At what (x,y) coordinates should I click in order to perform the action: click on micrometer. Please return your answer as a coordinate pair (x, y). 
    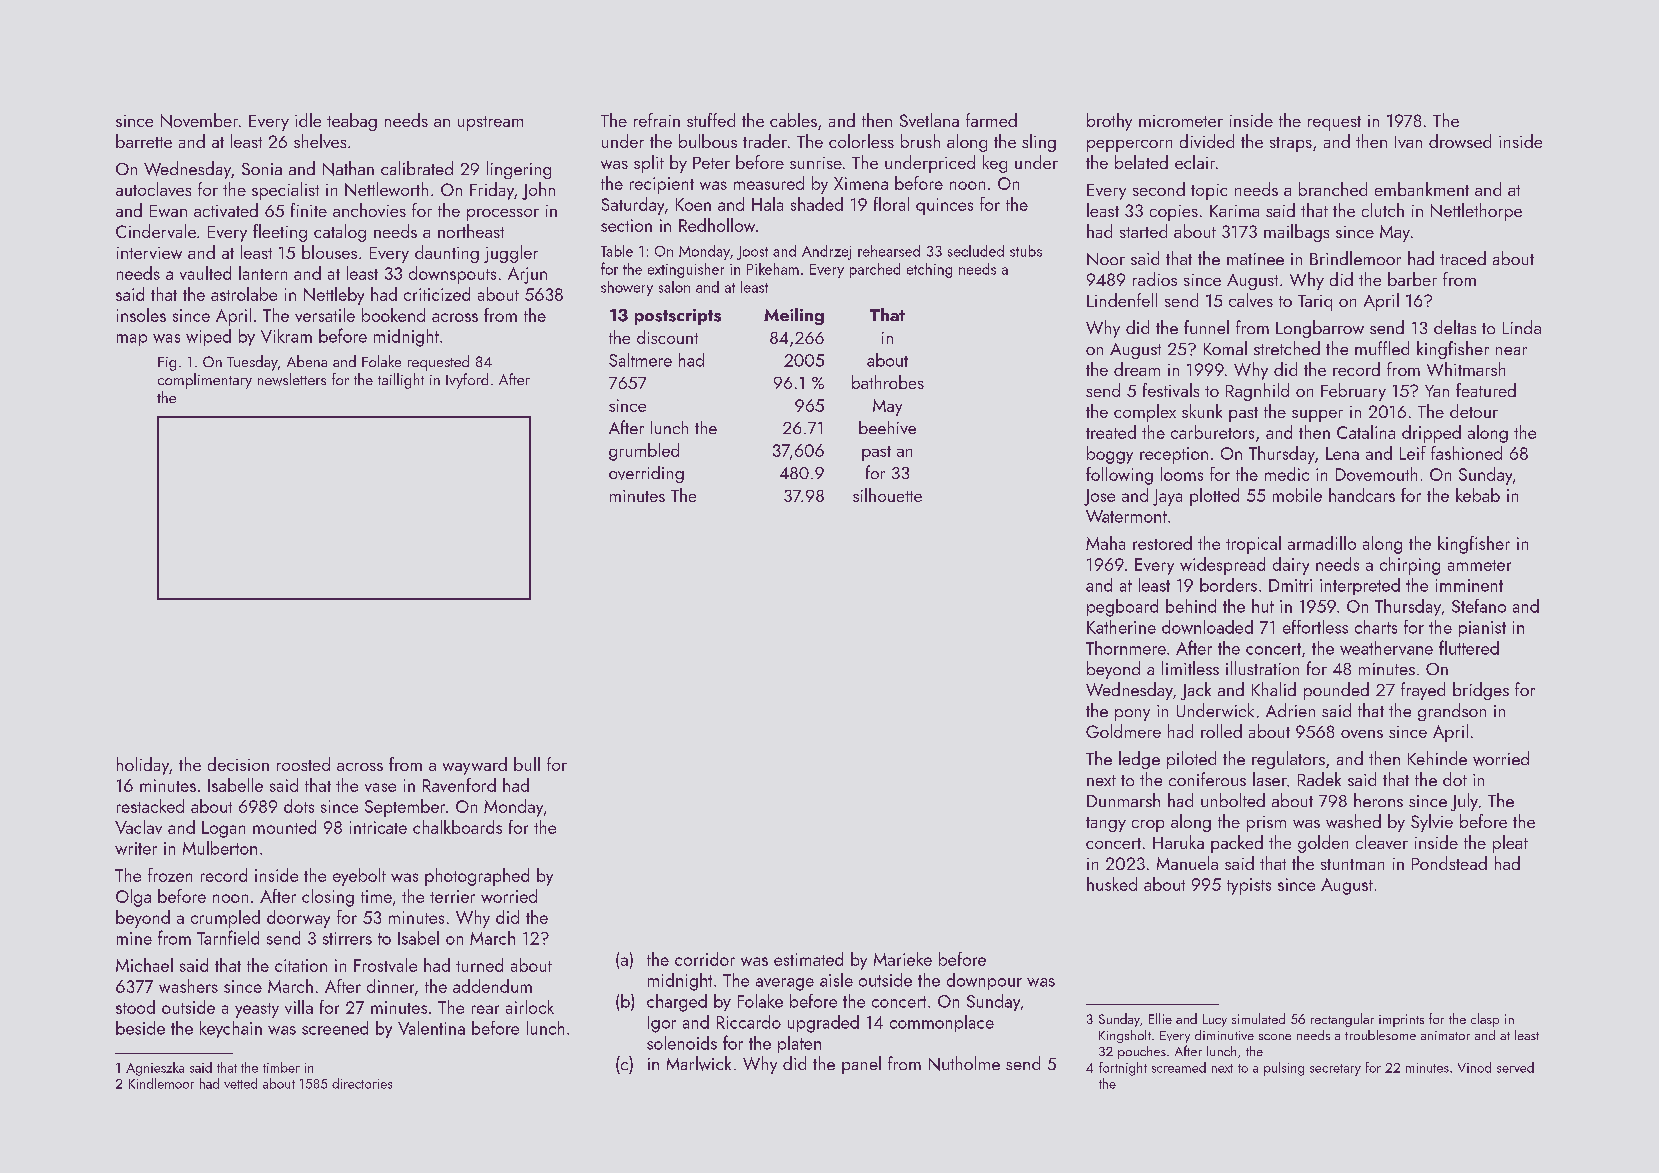
    Looking at the image, I should click on (1181, 121).
